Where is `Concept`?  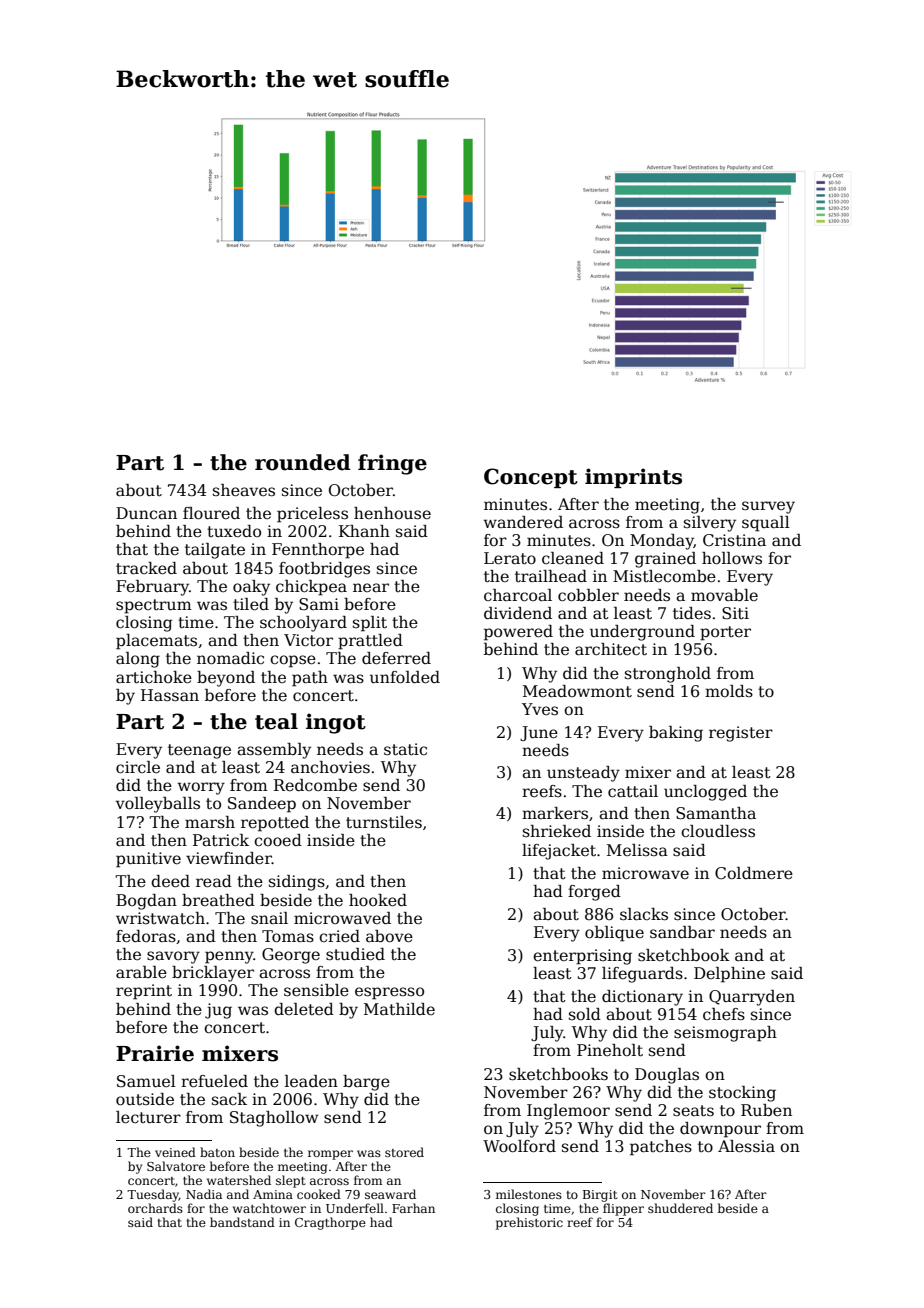
Concept is located at coordinates (531, 478).
